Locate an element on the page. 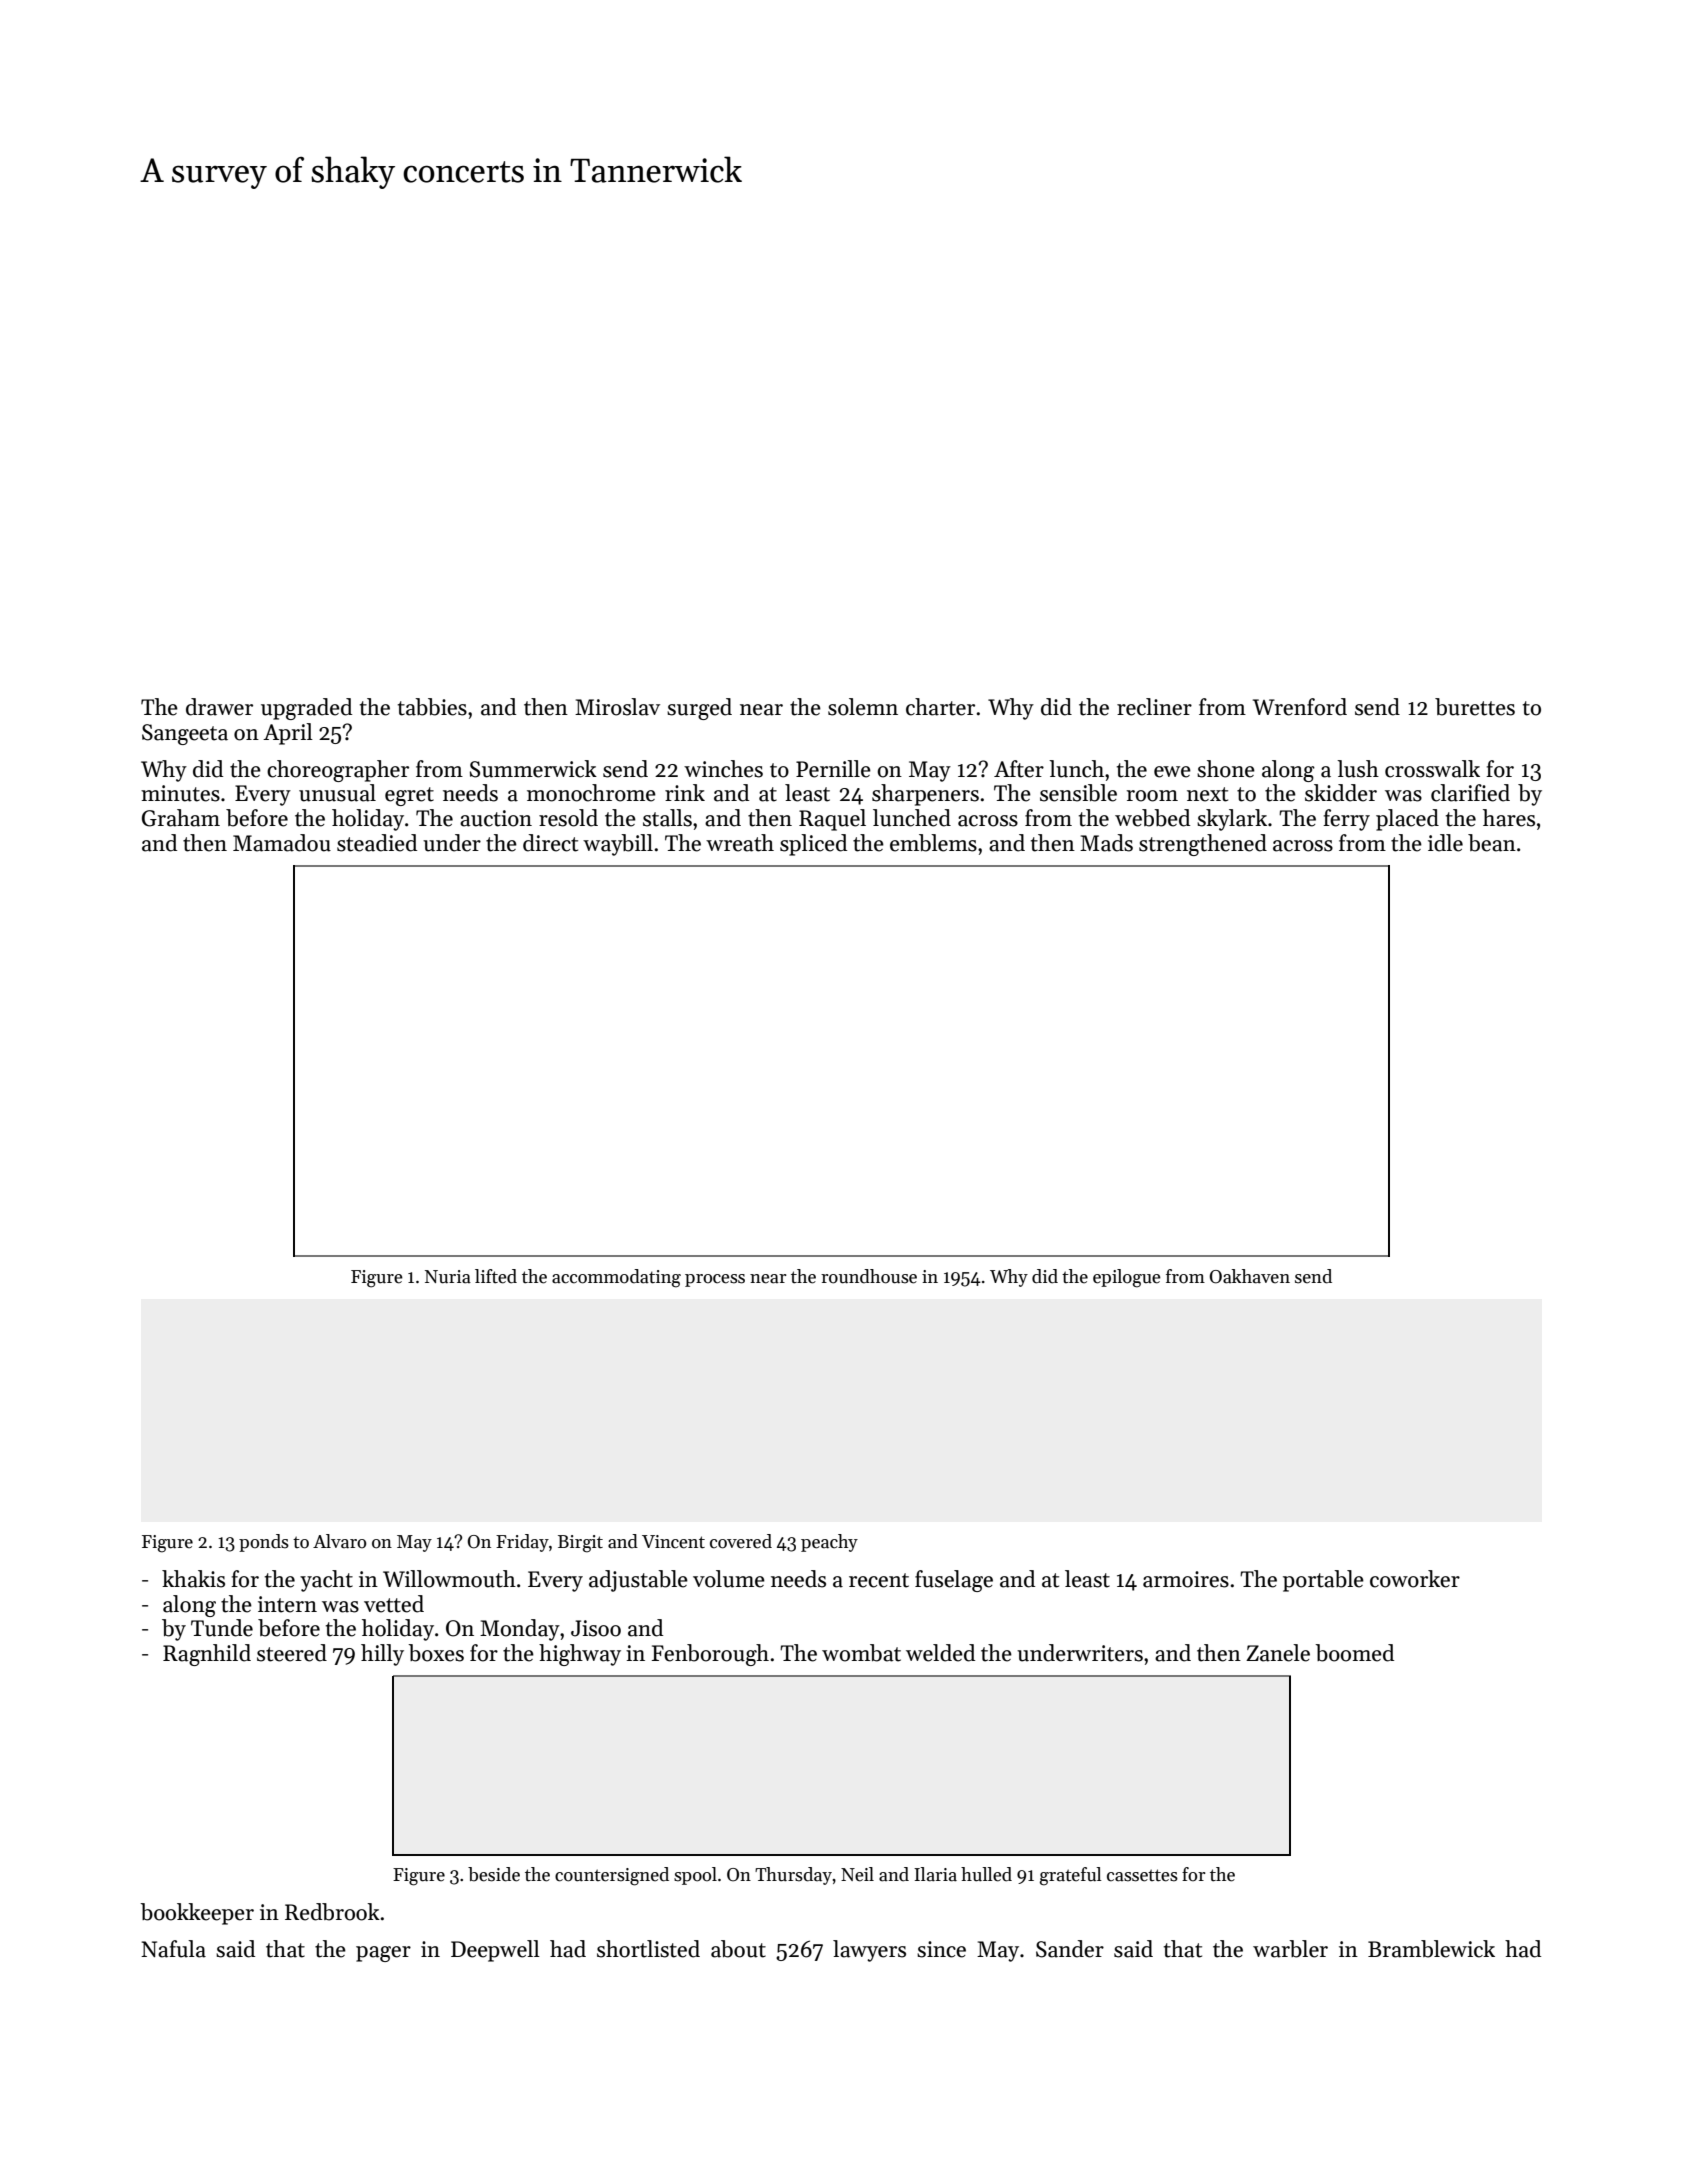 The width and height of the image is (1683, 2178). Fenborough is located at coordinates (710, 1655).
